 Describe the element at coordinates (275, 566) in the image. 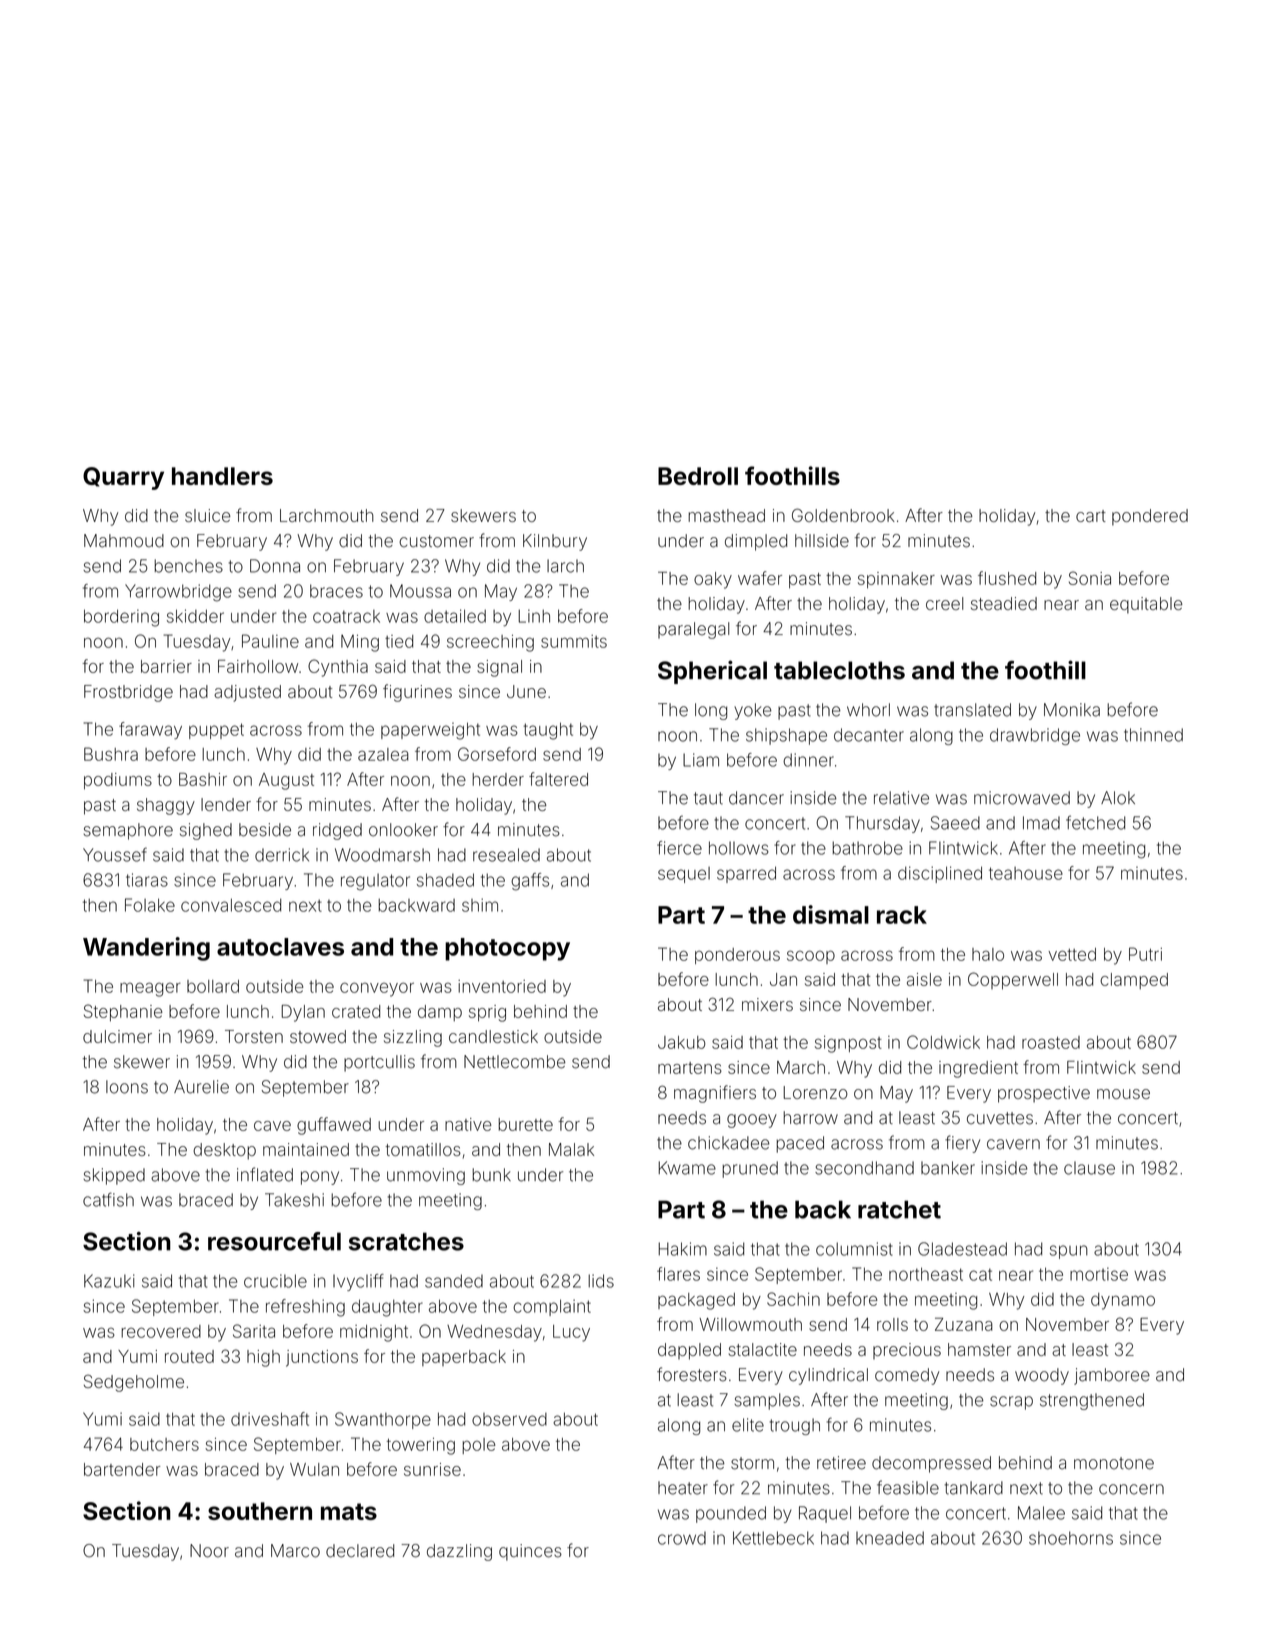

I see `Donna` at that location.
